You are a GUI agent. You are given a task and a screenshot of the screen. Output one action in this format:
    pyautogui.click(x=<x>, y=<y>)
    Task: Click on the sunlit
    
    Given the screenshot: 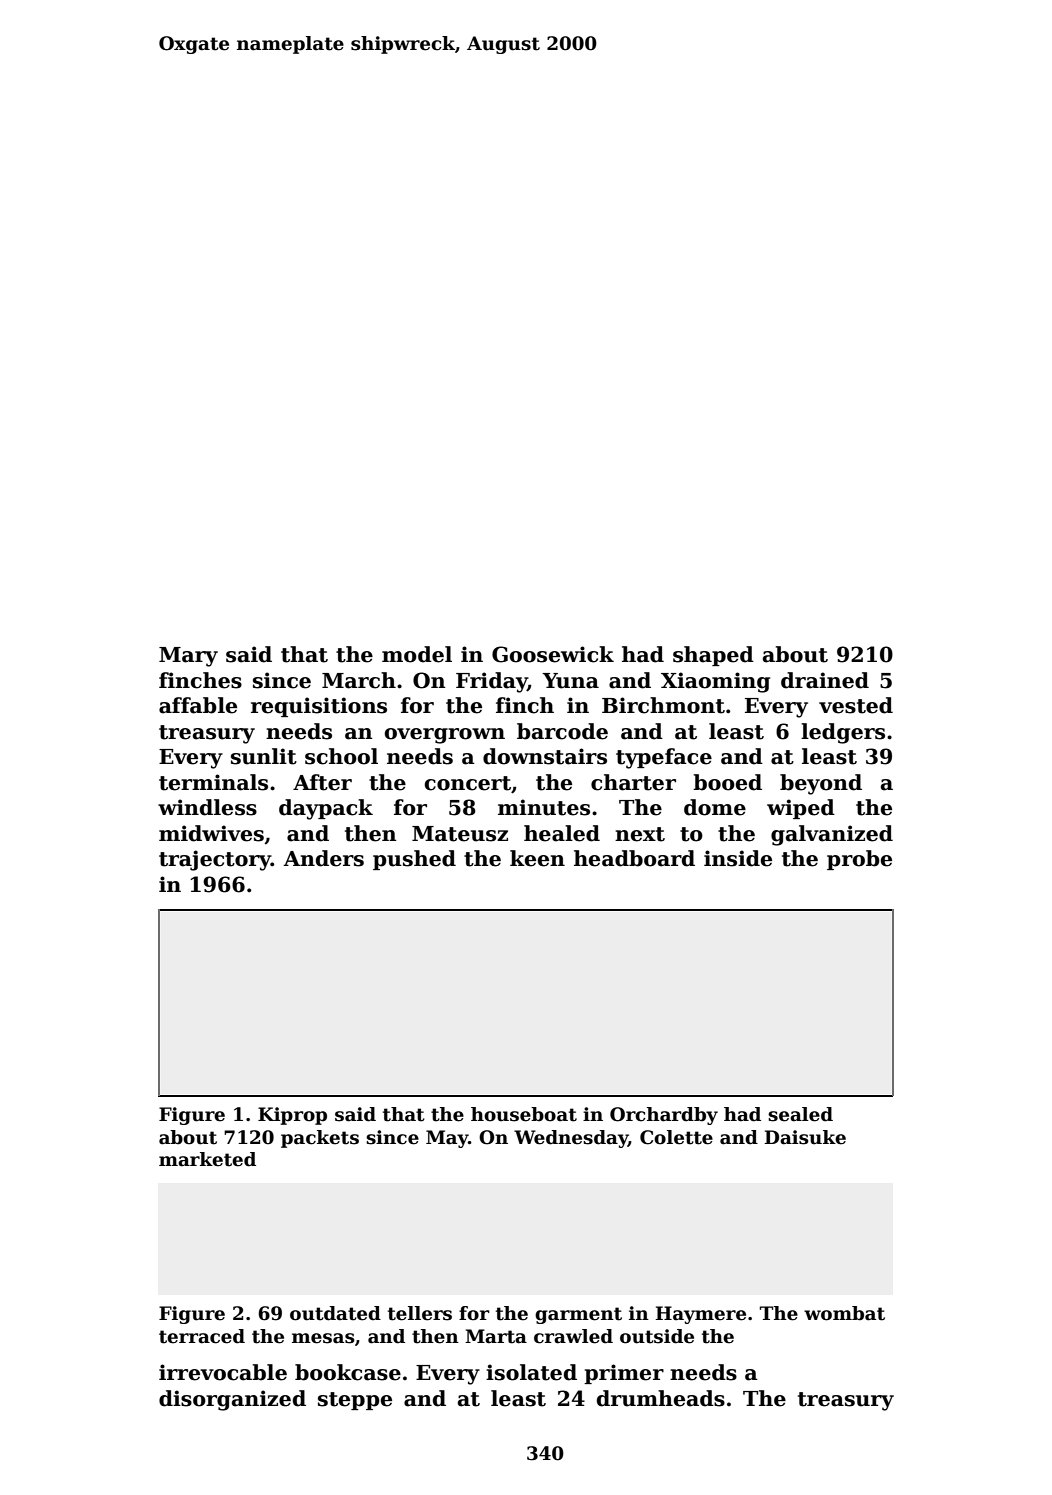 What is the action you would take?
    pyautogui.click(x=264, y=756)
